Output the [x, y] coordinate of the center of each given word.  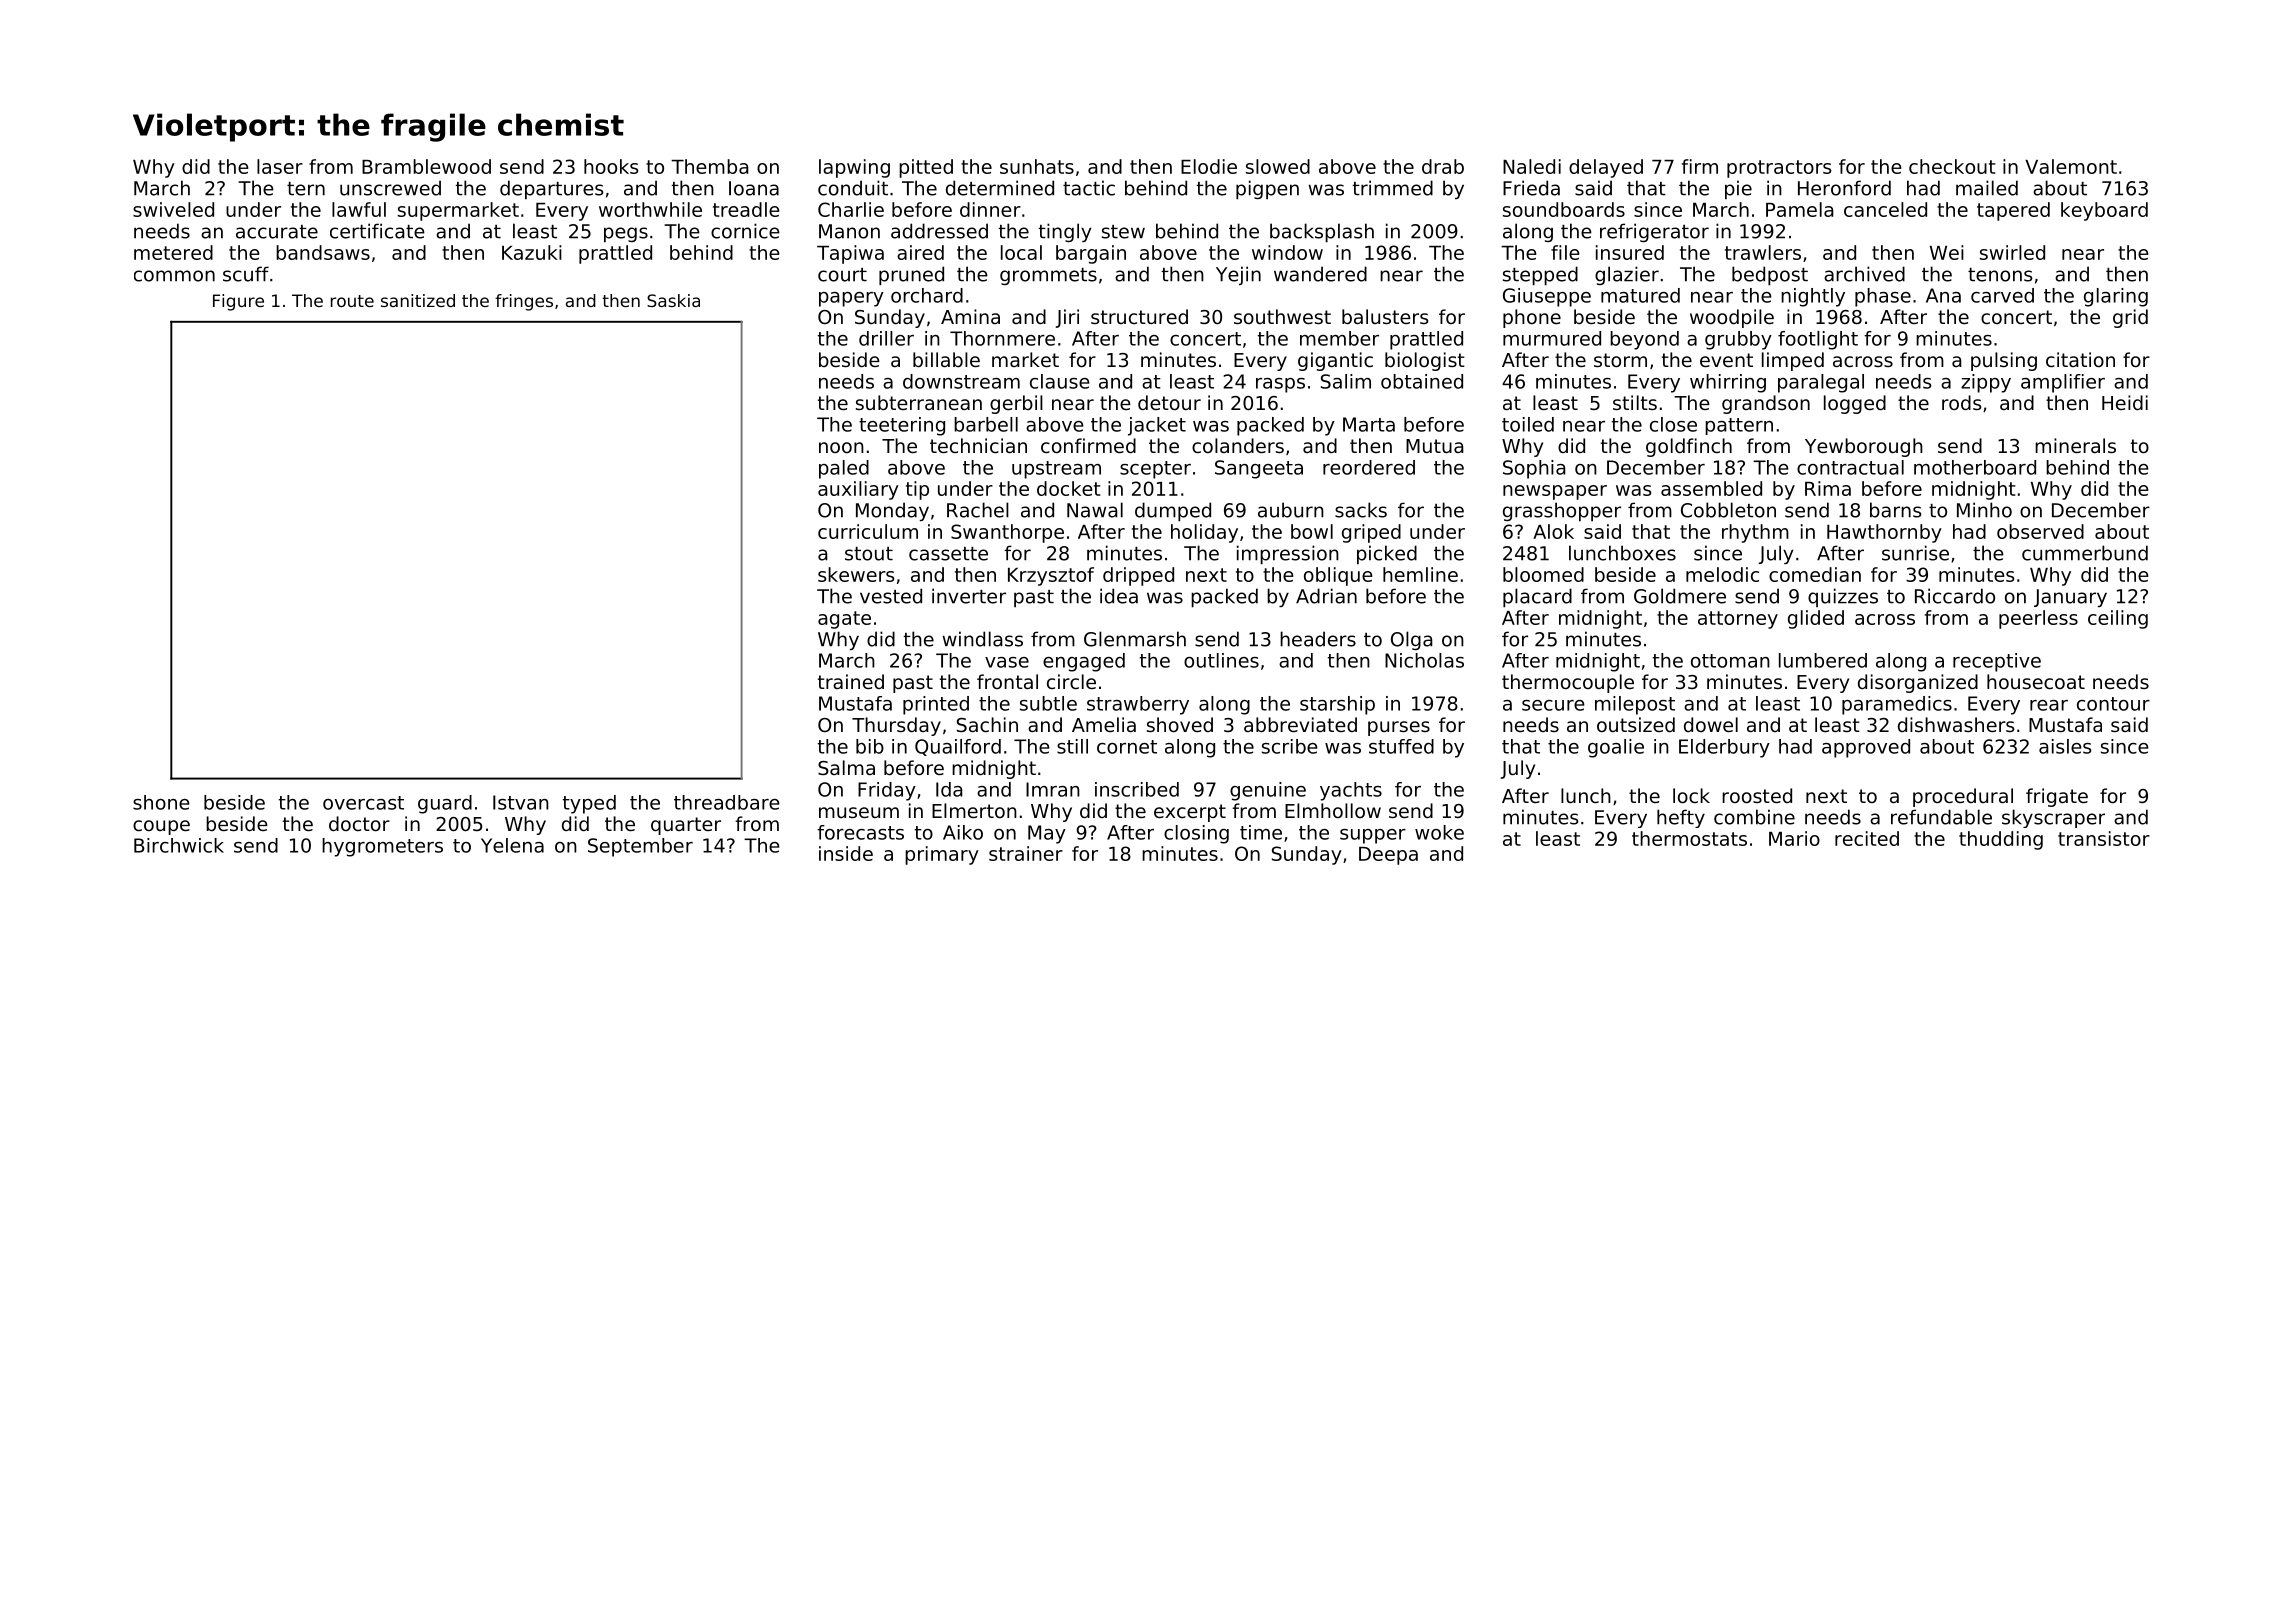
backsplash [1322, 232]
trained [851, 681]
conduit [853, 188]
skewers [856, 574]
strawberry [1138, 705]
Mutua [1435, 446]
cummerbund [2085, 553]
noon [841, 447]
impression [1288, 554]
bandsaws [323, 252]
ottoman [1730, 661]
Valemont [2071, 166]
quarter [686, 826]
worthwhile [650, 209]
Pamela [1800, 209]
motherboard [1975, 467]
